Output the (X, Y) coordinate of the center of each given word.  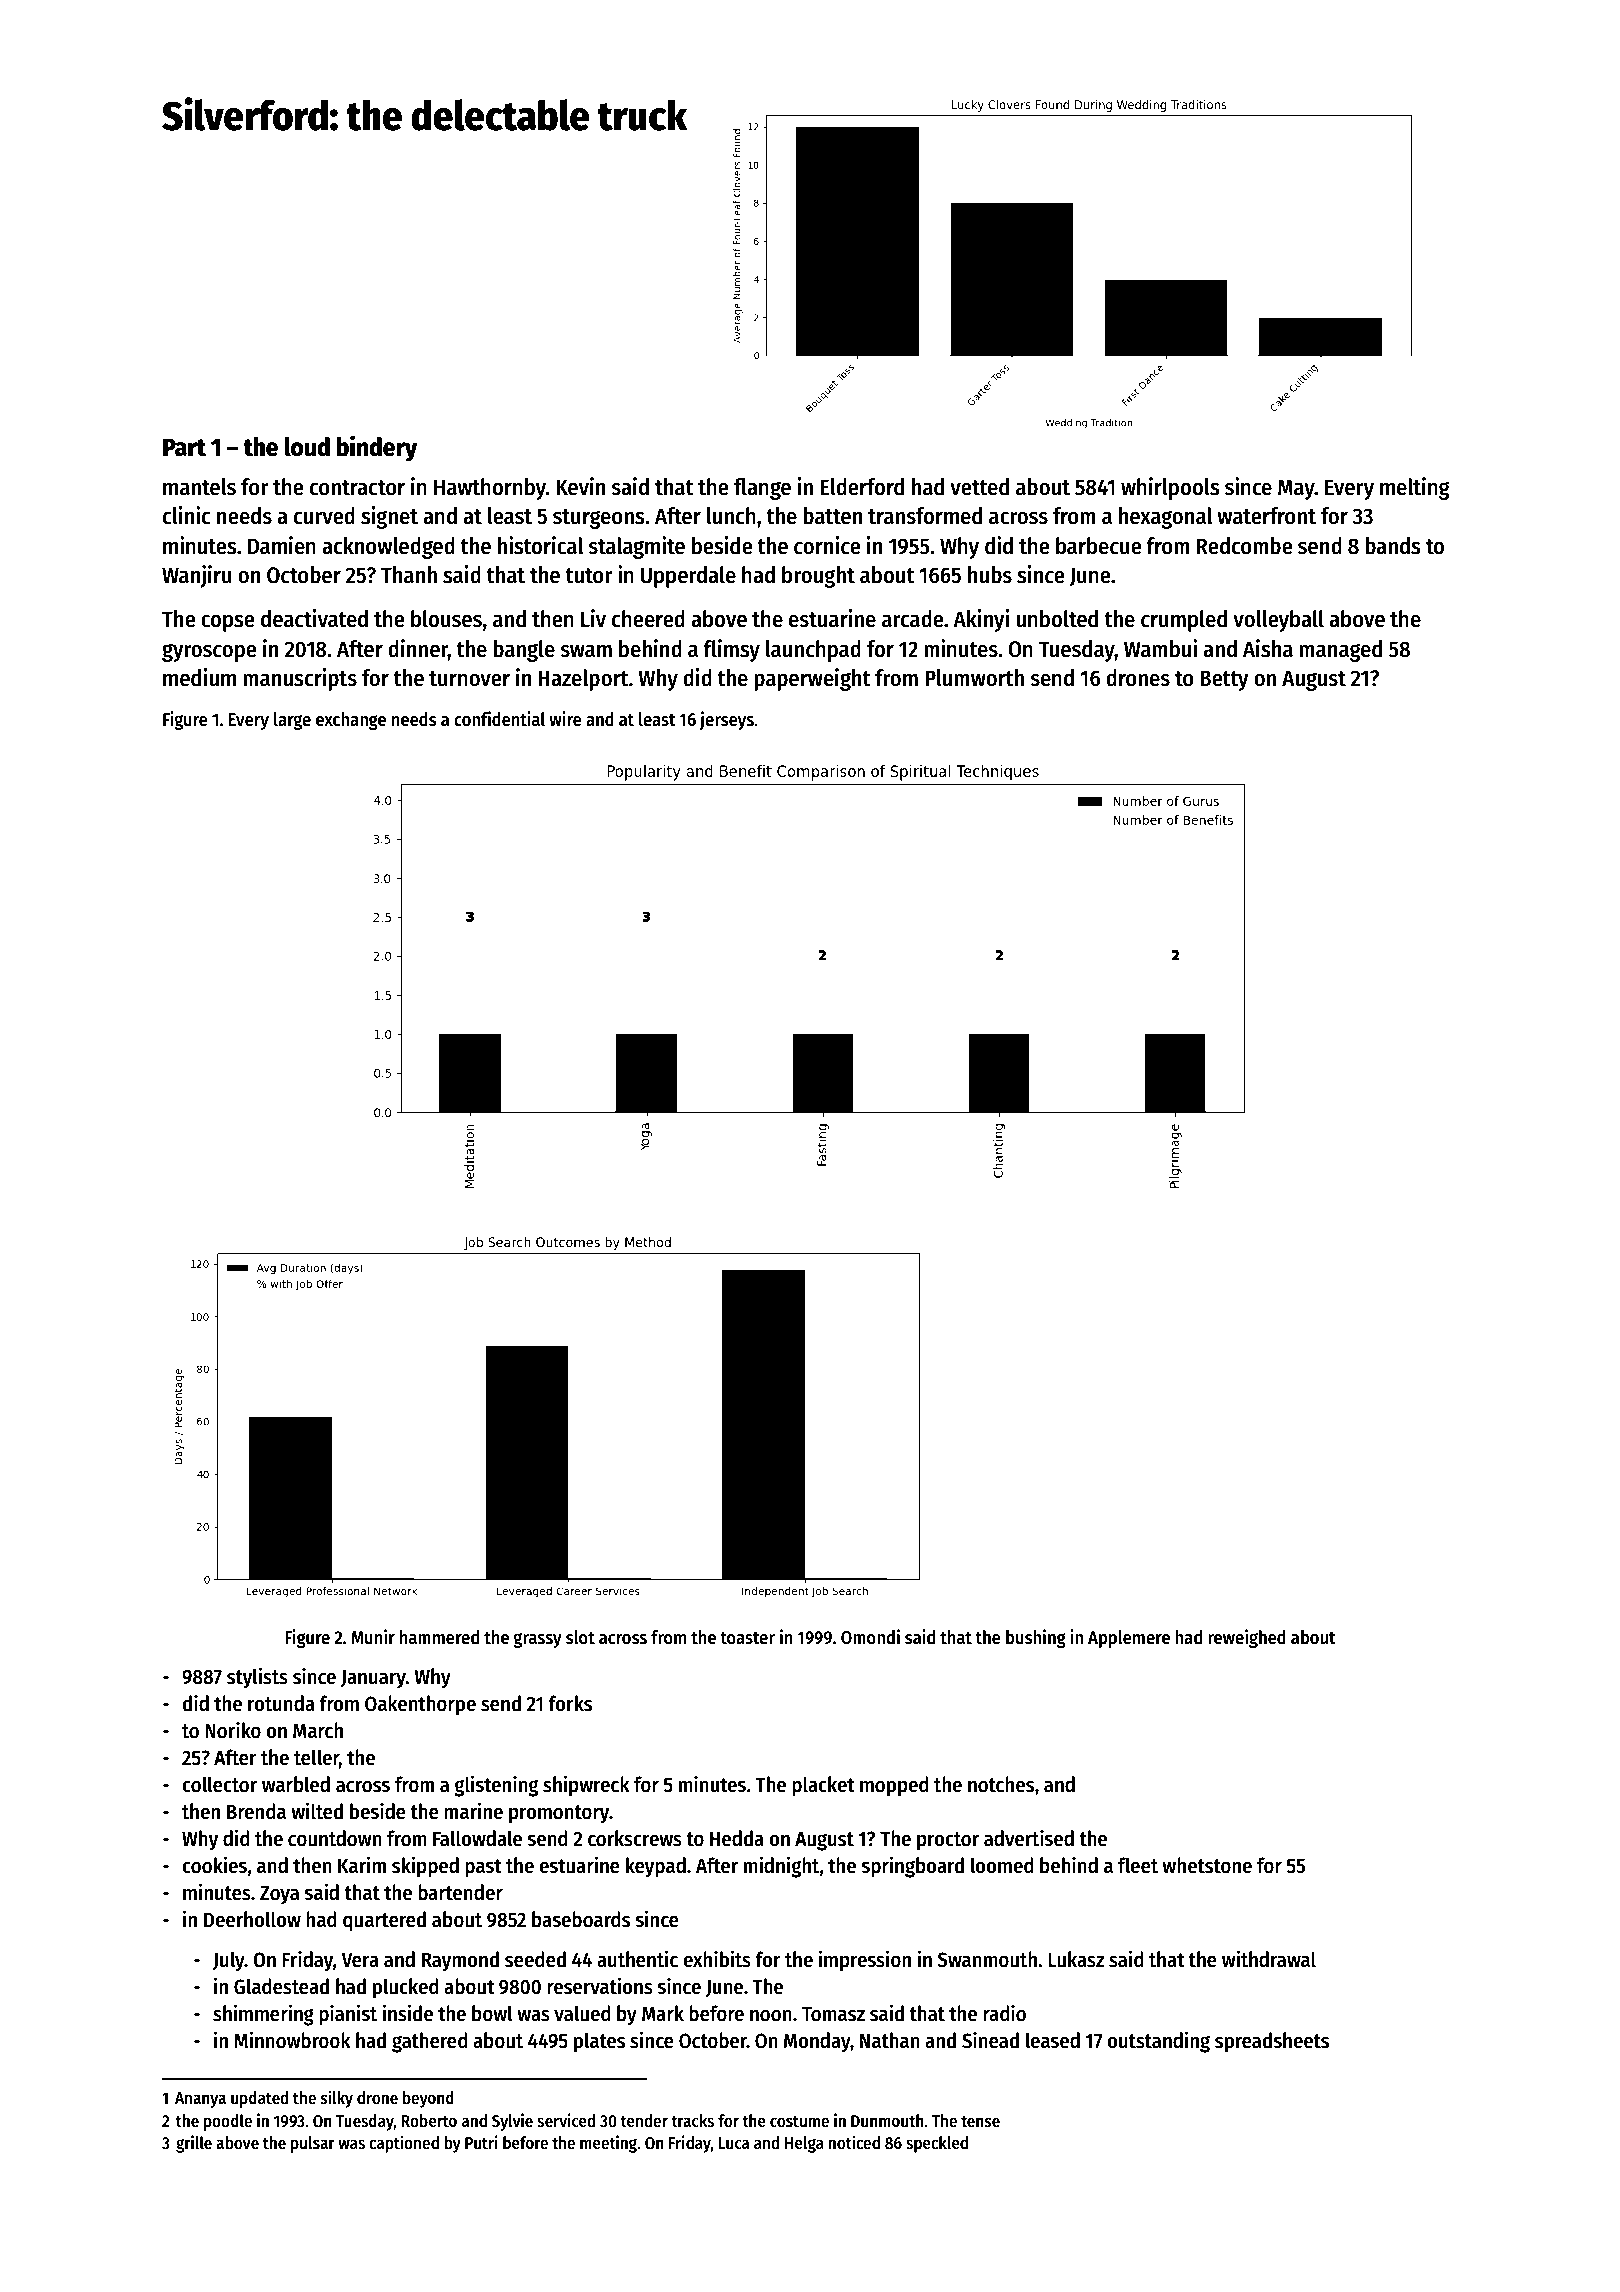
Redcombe (1245, 546)
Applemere (1129, 1639)
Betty (1224, 680)
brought (818, 577)
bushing (1036, 1638)
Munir (373, 1637)
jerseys (727, 720)
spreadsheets (1272, 2042)
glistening (496, 1786)
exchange (351, 721)
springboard (912, 1867)
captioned (404, 2144)
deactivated (314, 618)
